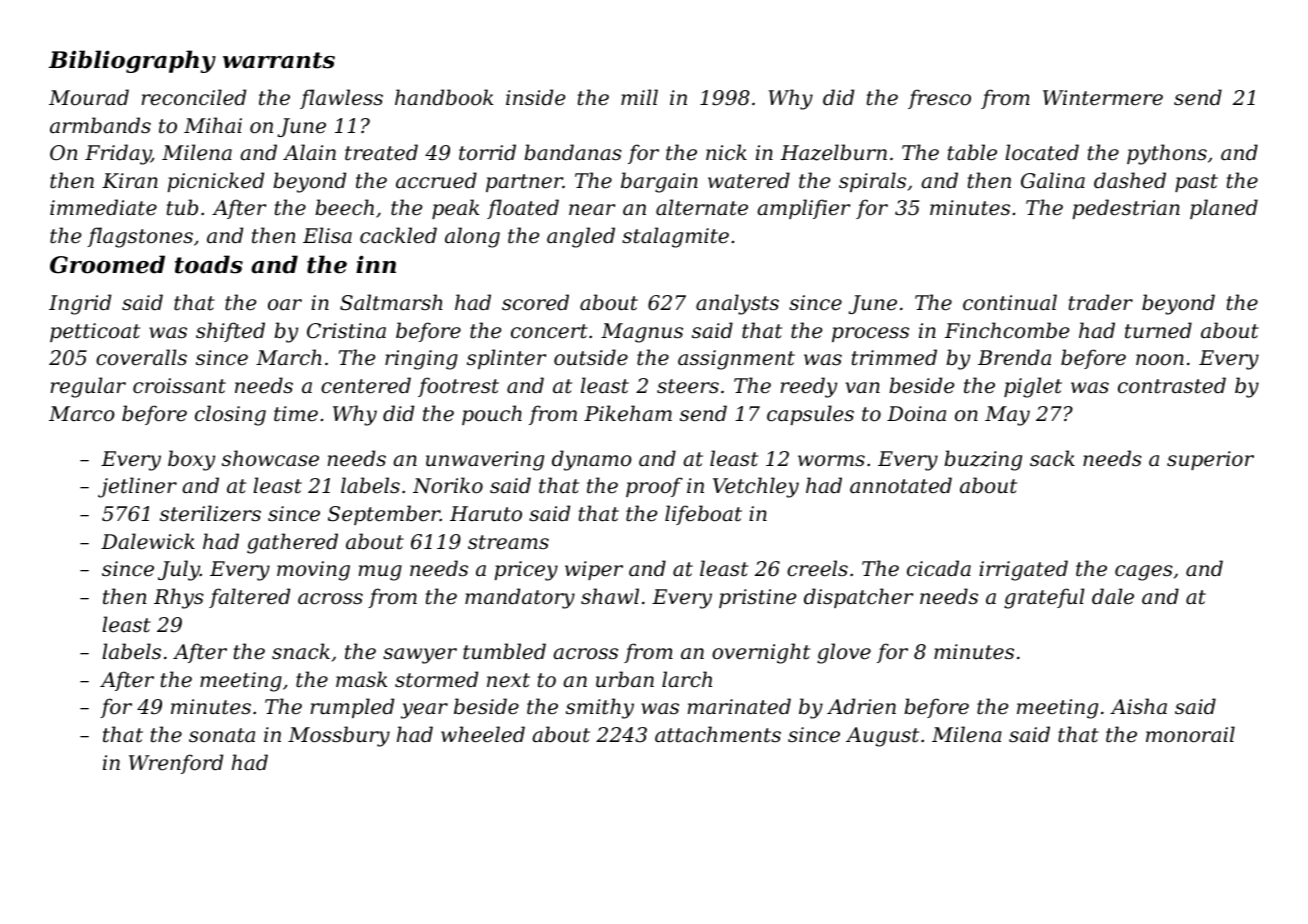 The height and width of the page is (924, 1308). I want to click on irrigated, so click(1023, 570).
